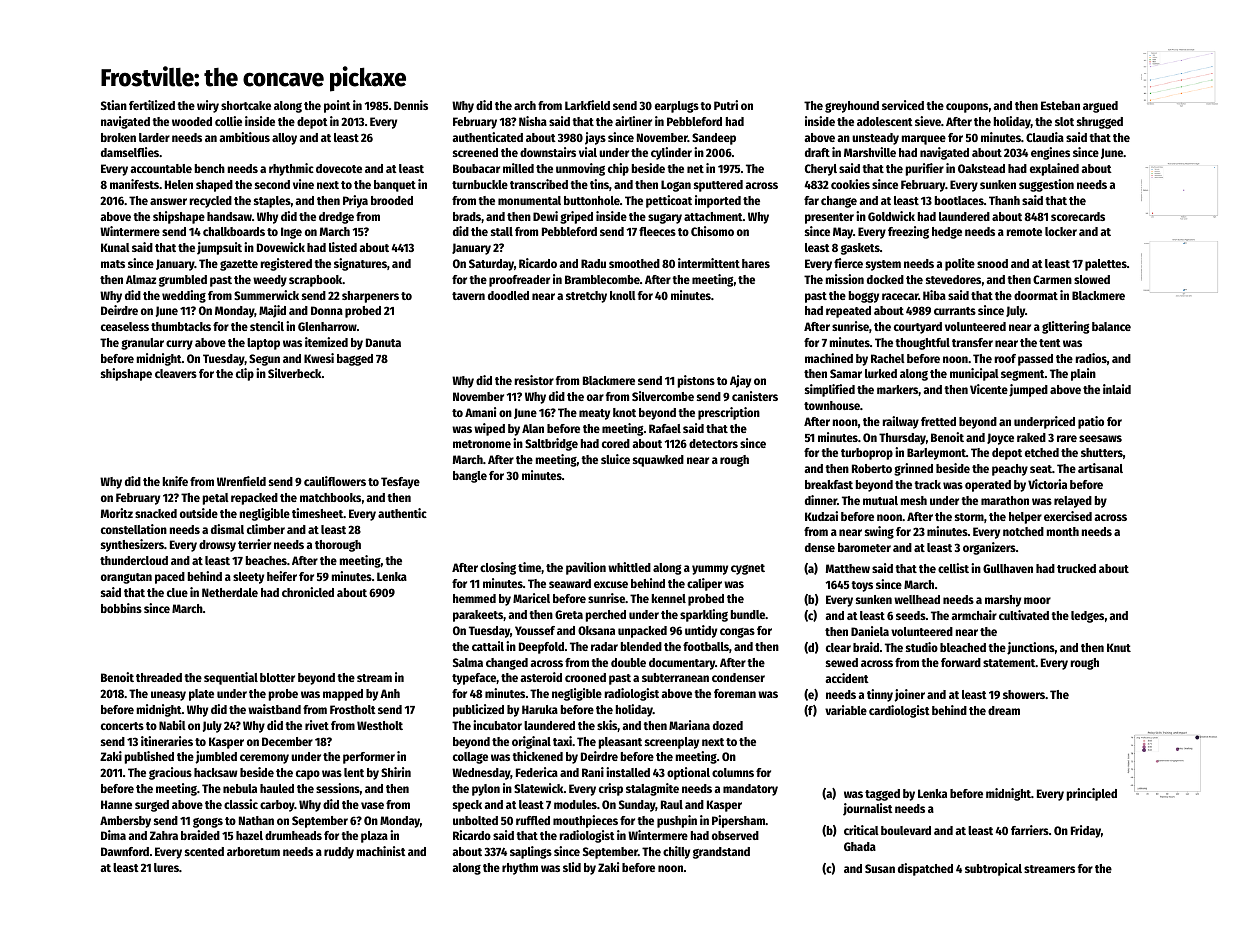  I want to click on fretted, so click(938, 421).
